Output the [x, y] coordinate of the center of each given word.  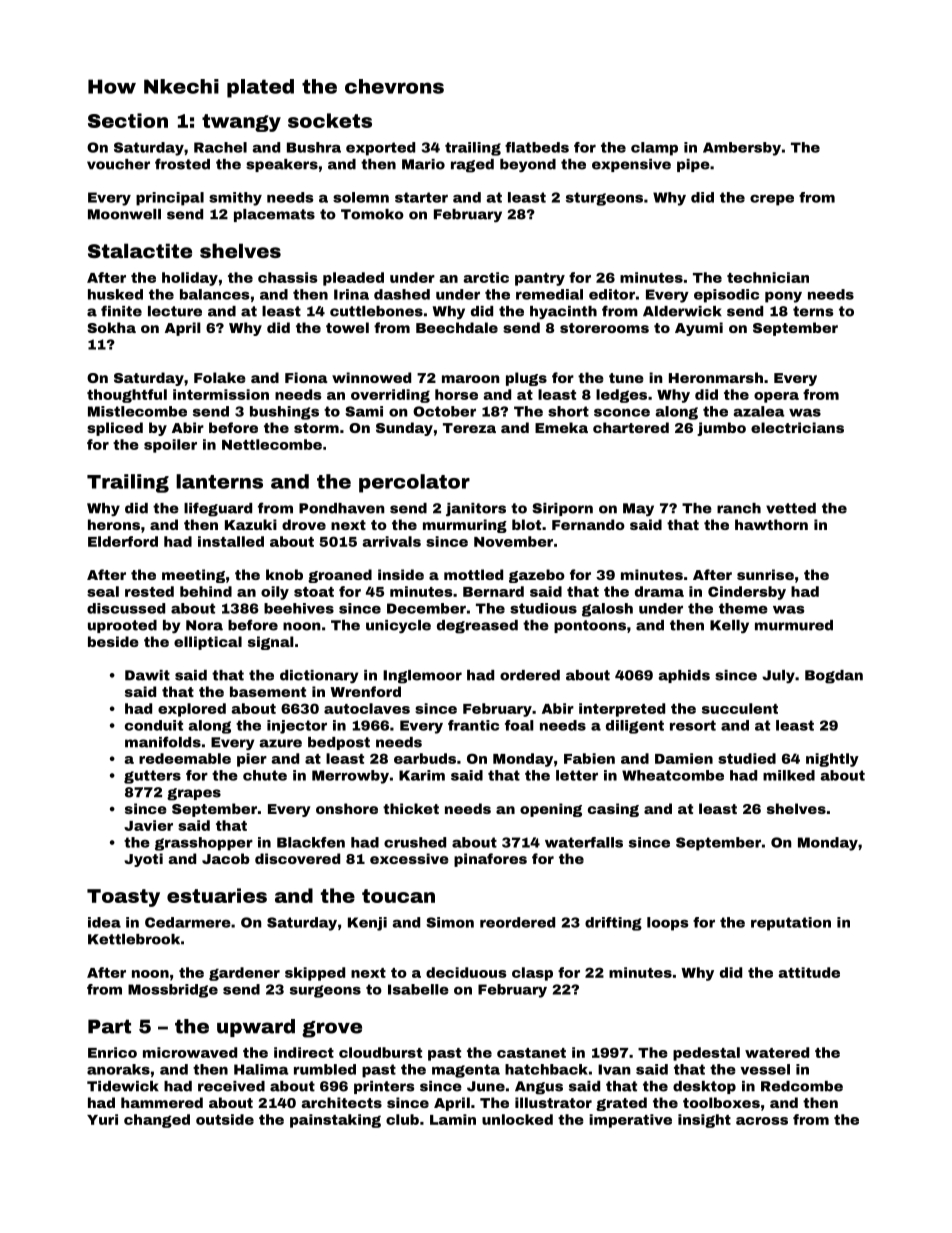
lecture [175, 311]
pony [783, 297]
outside [225, 1119]
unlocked [517, 1119]
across [762, 1121]
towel [347, 327]
